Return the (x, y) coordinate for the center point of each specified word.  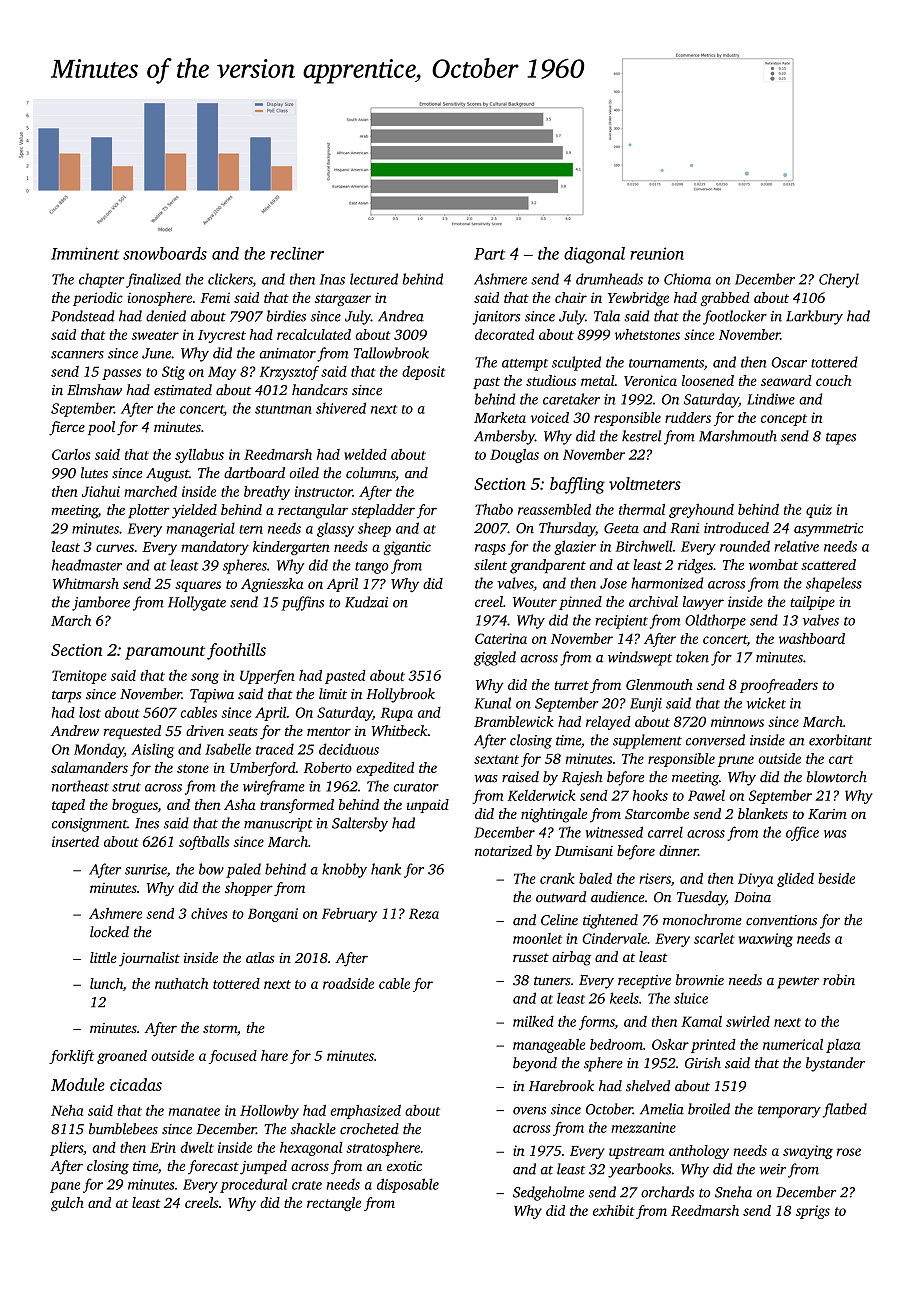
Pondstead (82, 316)
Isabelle (228, 749)
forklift (71, 1057)
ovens (529, 1111)
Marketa (500, 417)
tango (371, 568)
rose (849, 1152)
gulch (67, 1204)
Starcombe (657, 813)
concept (784, 420)
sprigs (813, 1212)
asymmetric (828, 530)
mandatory (215, 548)
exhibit (614, 1210)
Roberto (328, 767)
